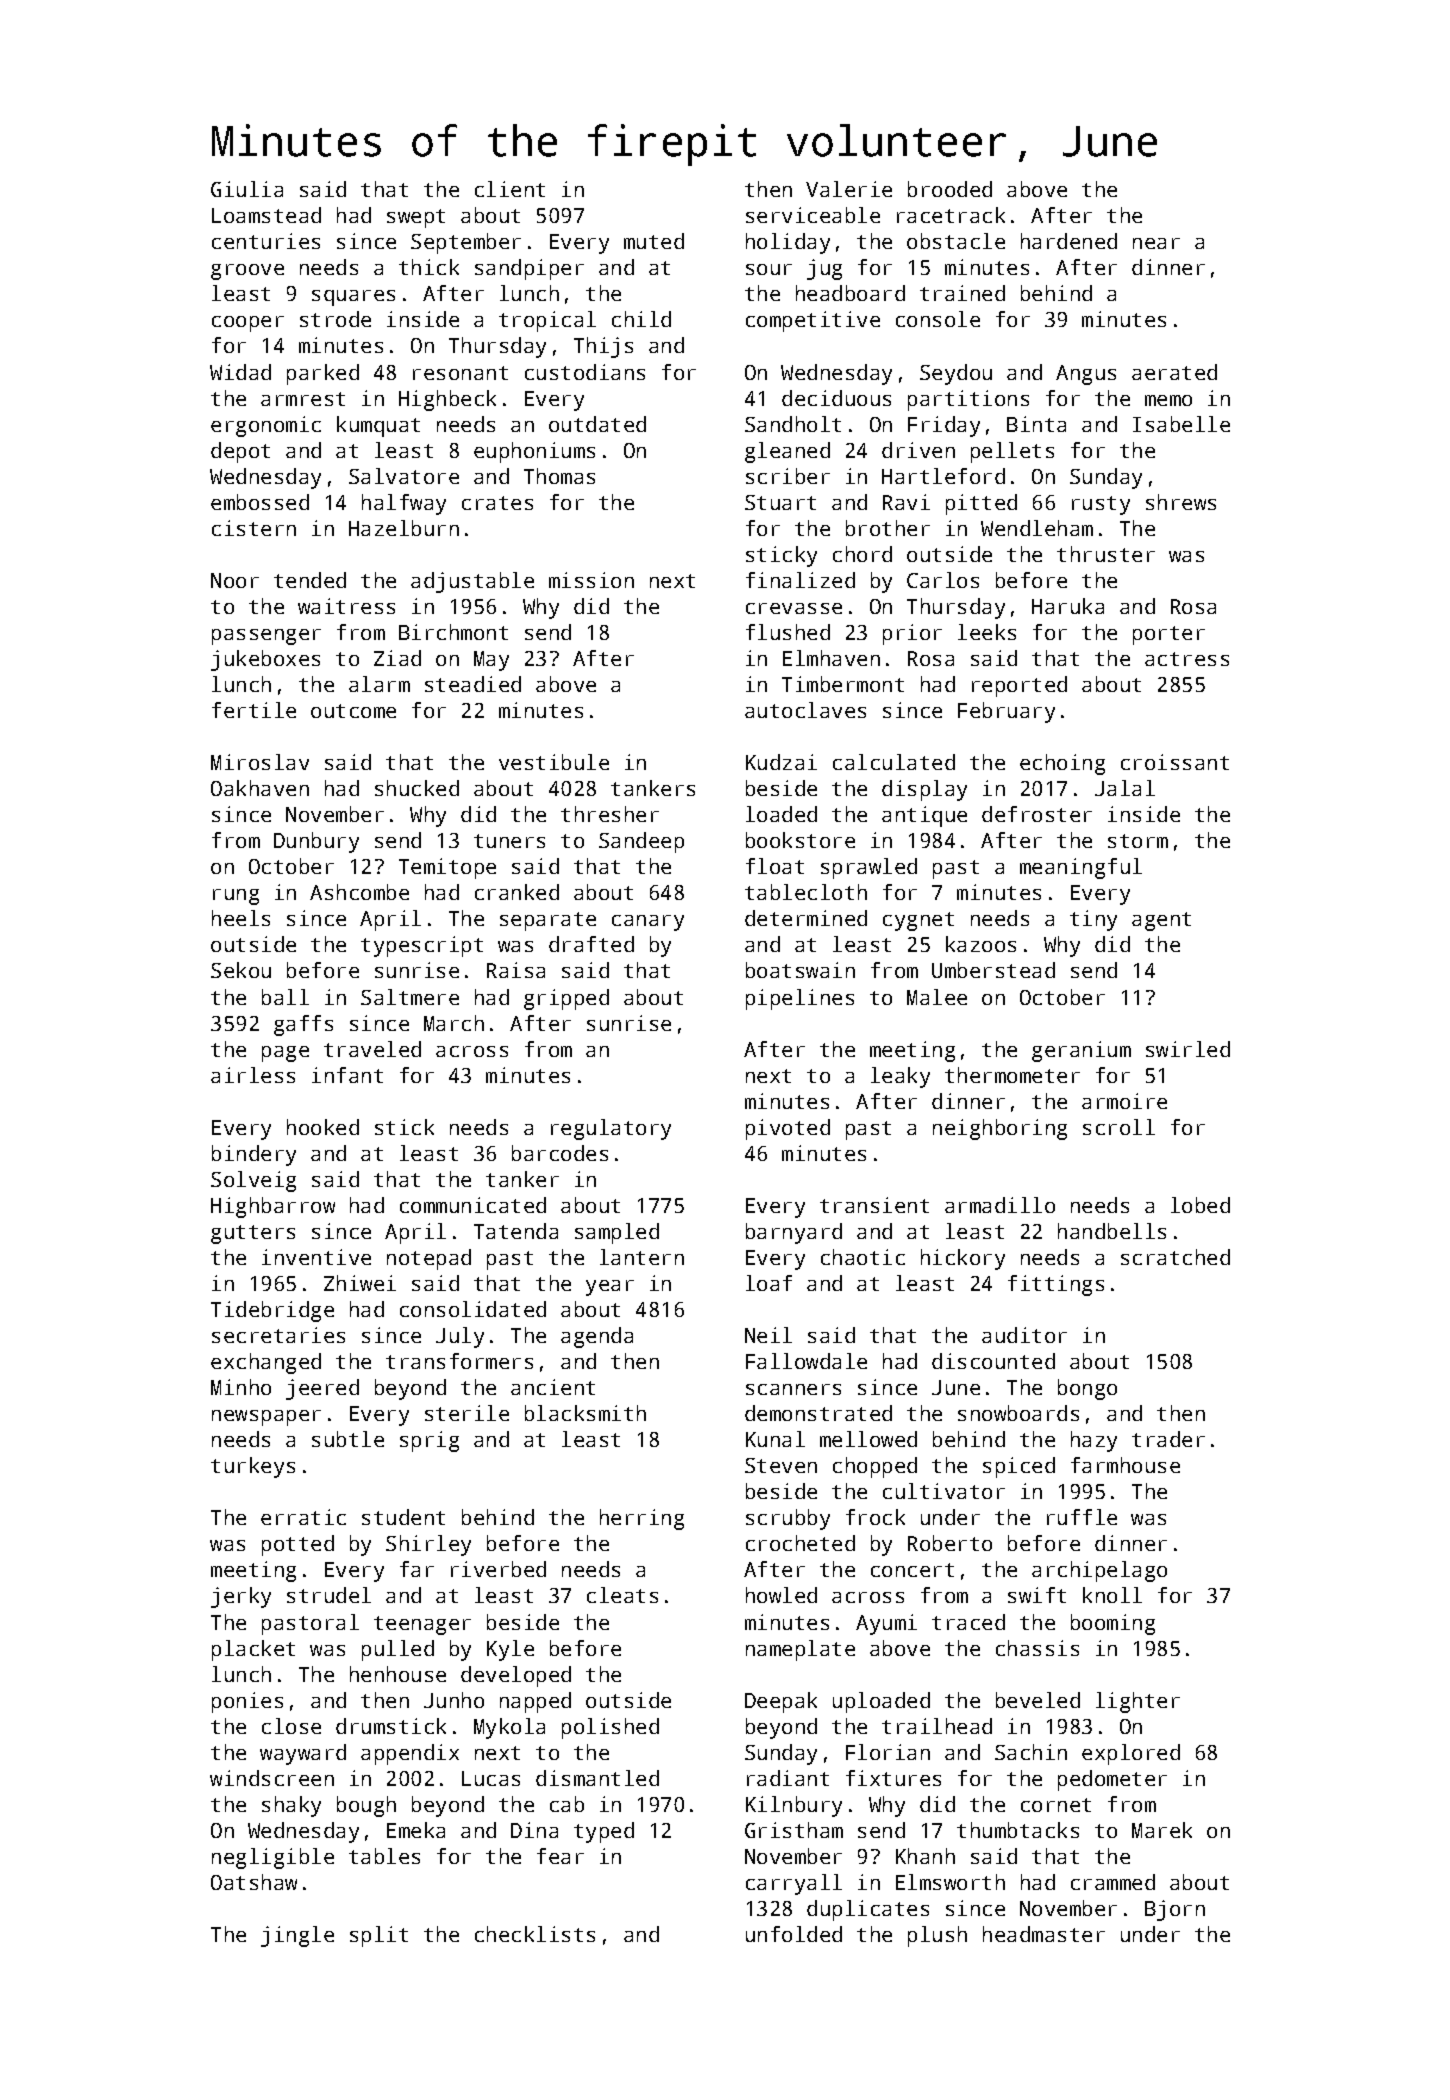 This screenshot has height=2100, width=1450. What do you see at coordinates (509, 841) in the screenshot?
I see `tuners` at bounding box center [509, 841].
